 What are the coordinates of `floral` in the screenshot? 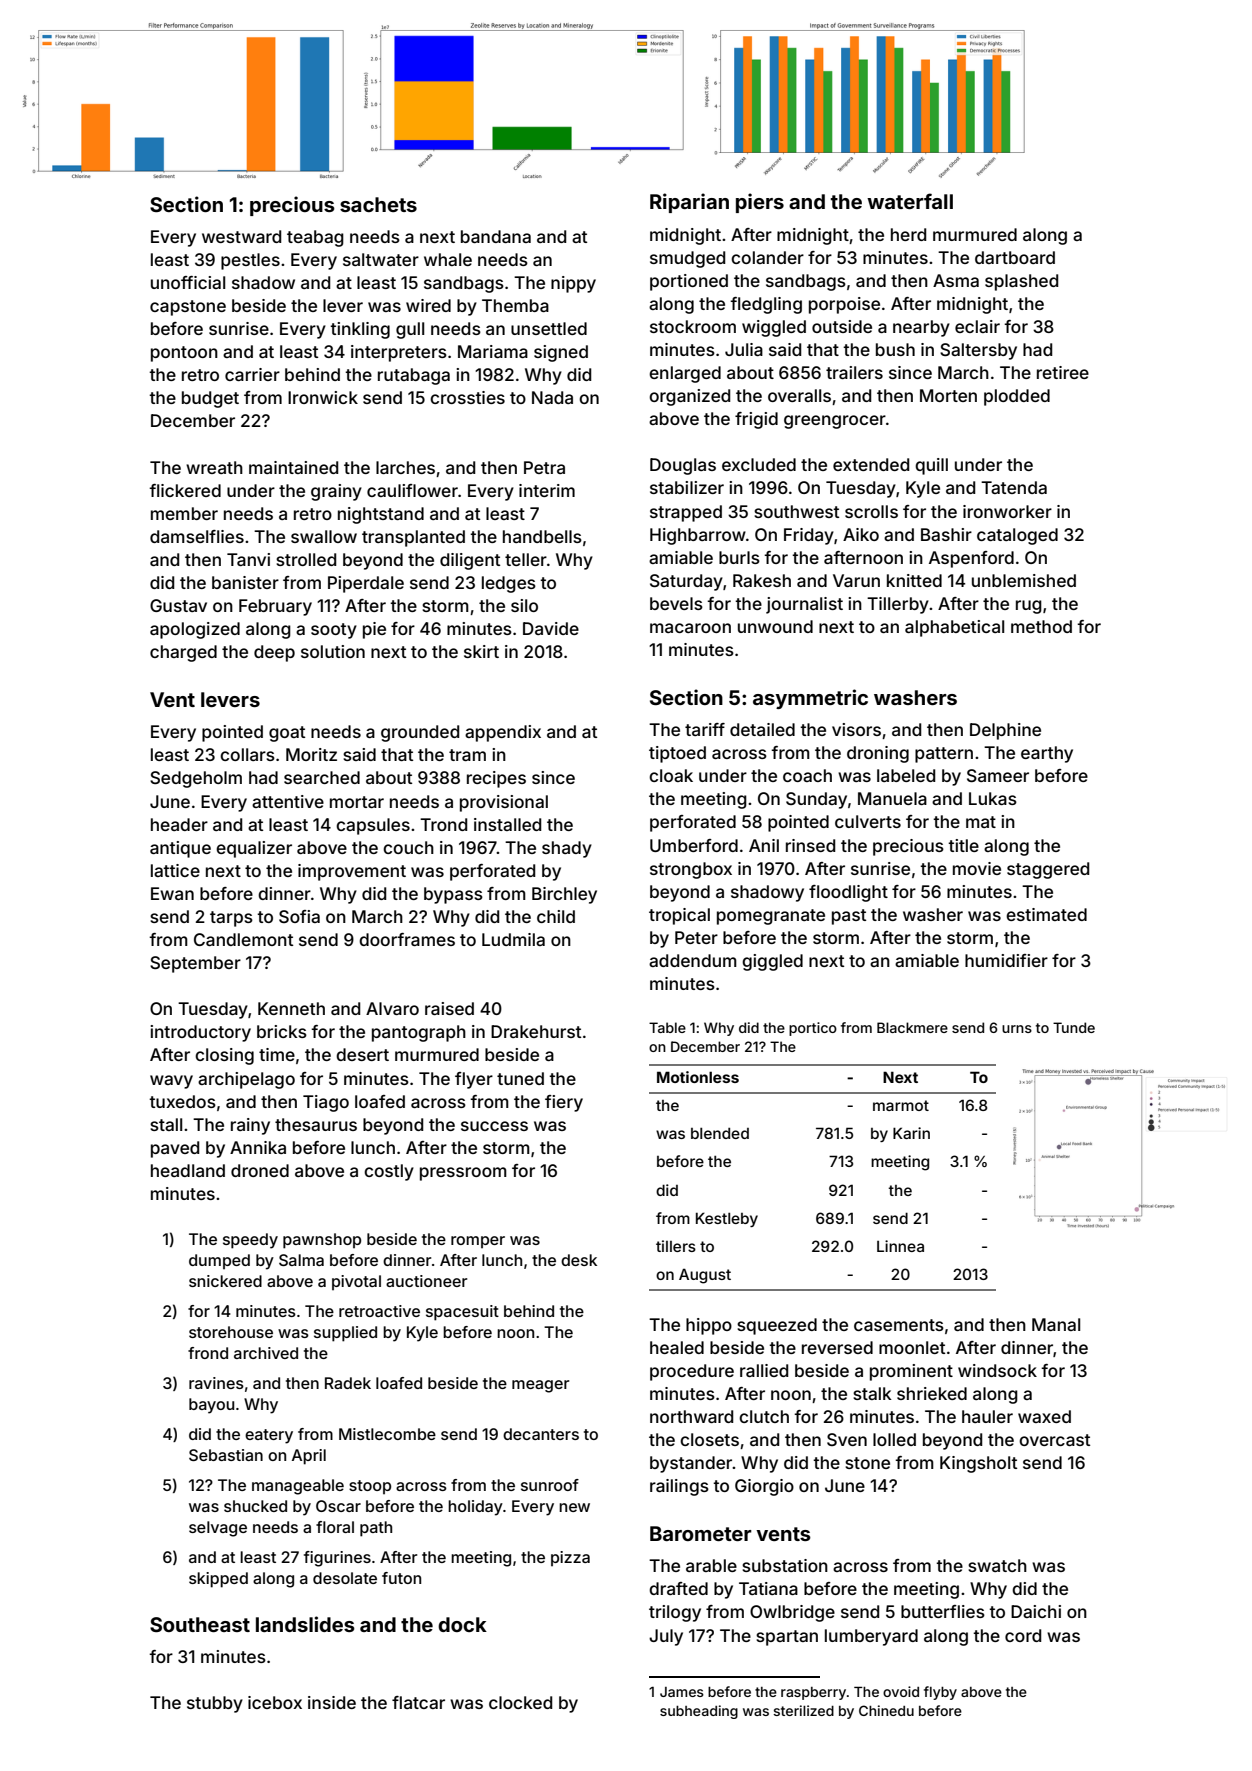 It's located at (335, 1527).
